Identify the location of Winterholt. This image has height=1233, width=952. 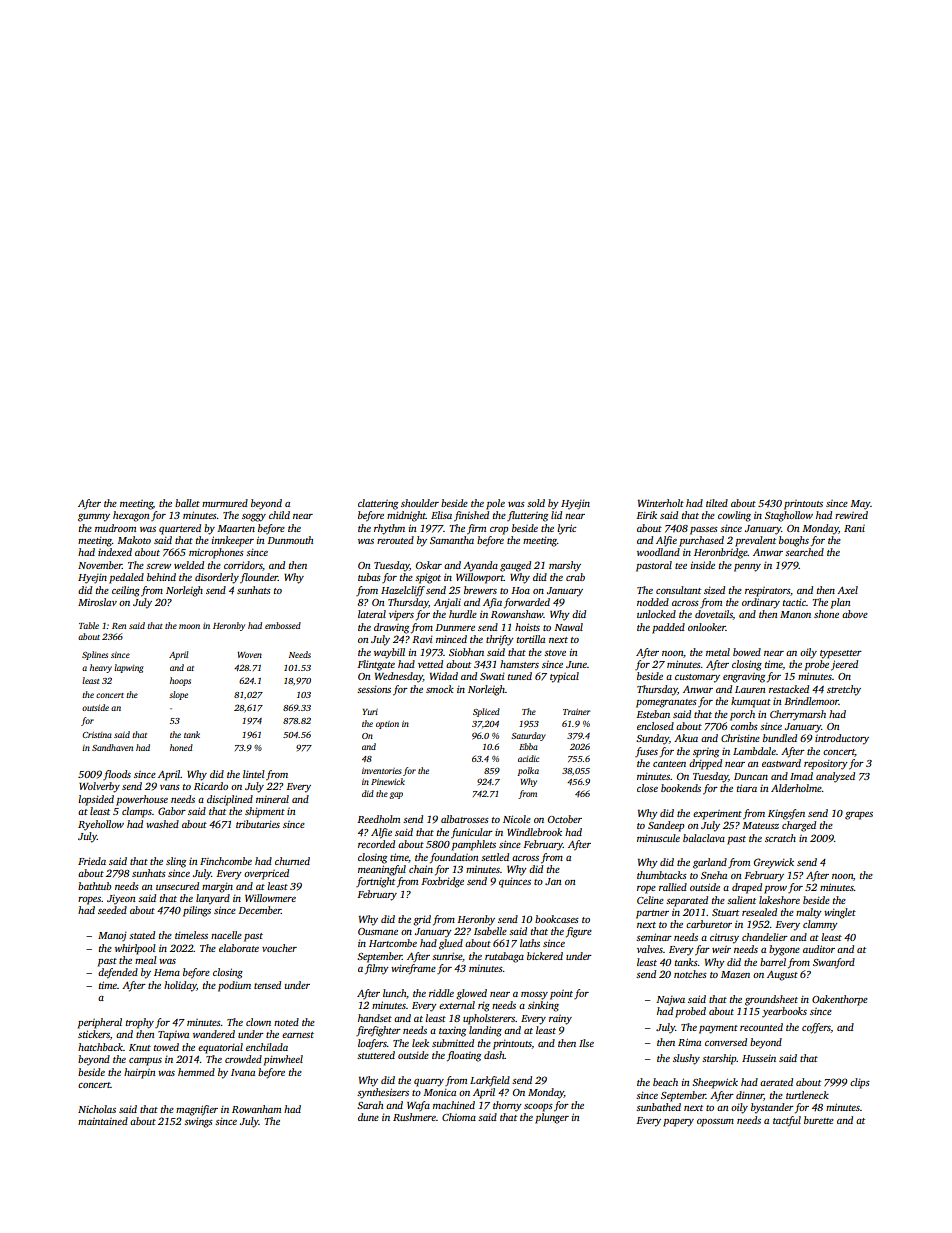
(661, 503).
